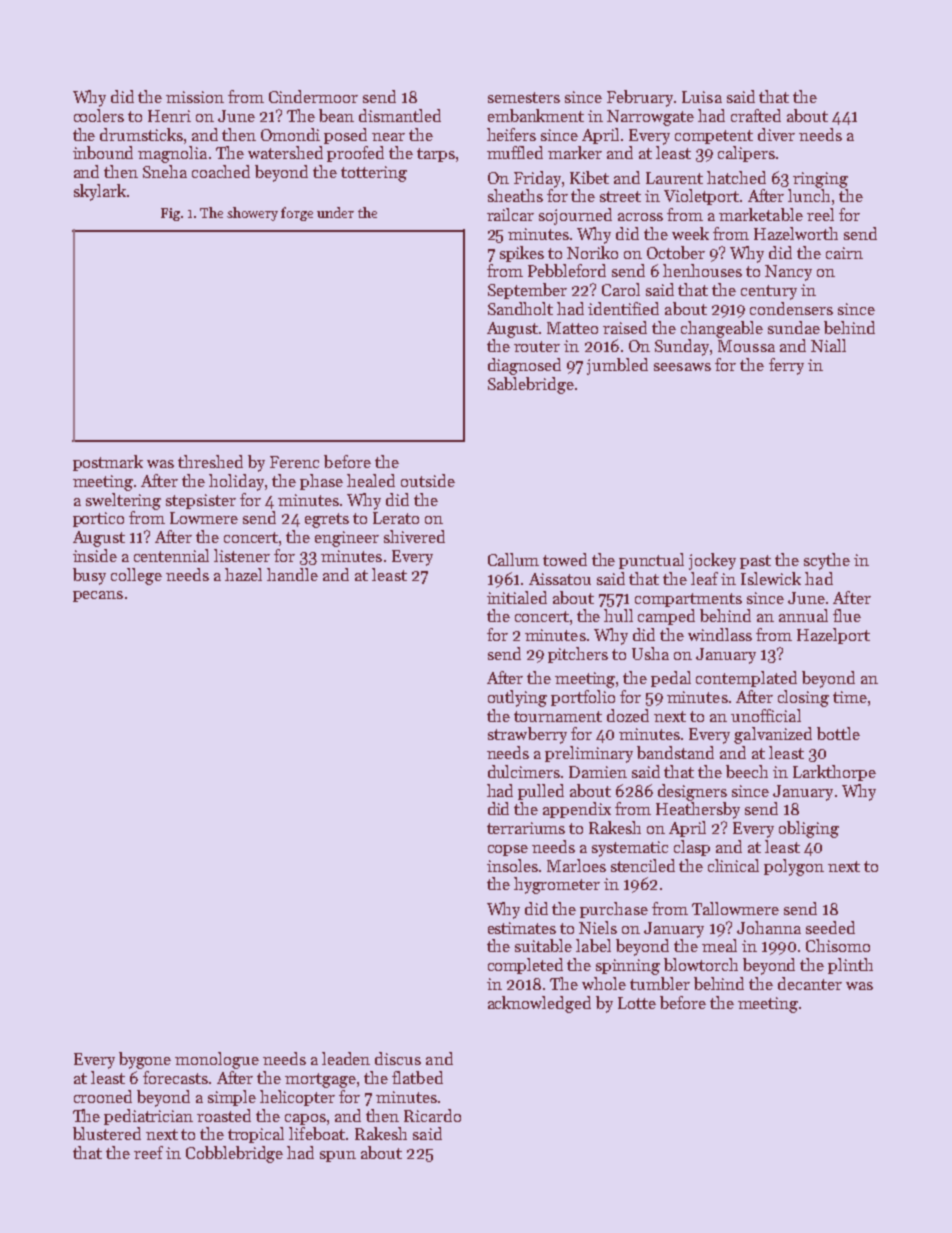 The image size is (952, 1233). Describe the element at coordinates (702, 97) in the screenshot. I see `Luisa` at that location.
